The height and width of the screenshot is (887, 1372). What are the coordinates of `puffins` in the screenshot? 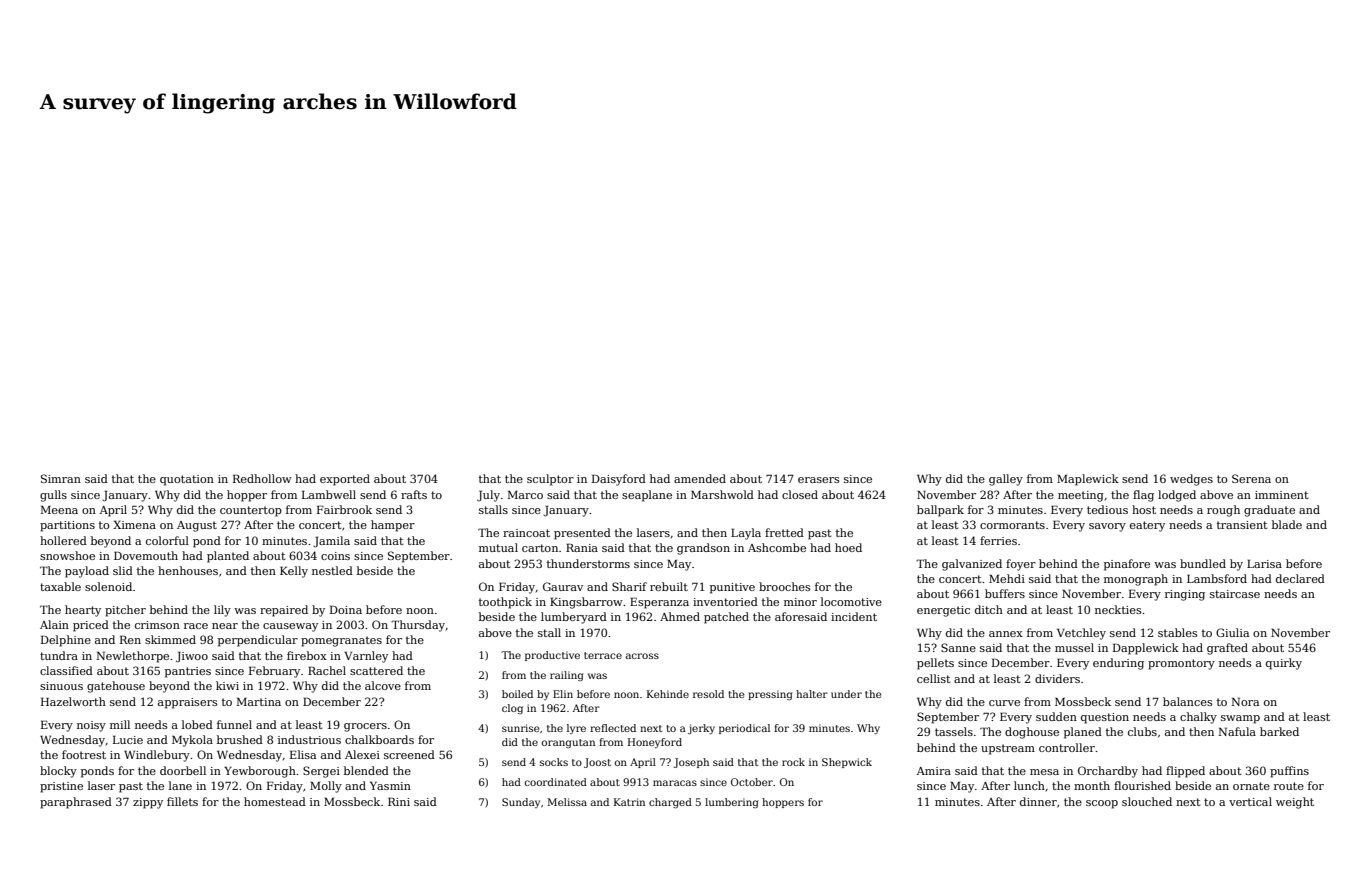 It's located at (1289, 772).
